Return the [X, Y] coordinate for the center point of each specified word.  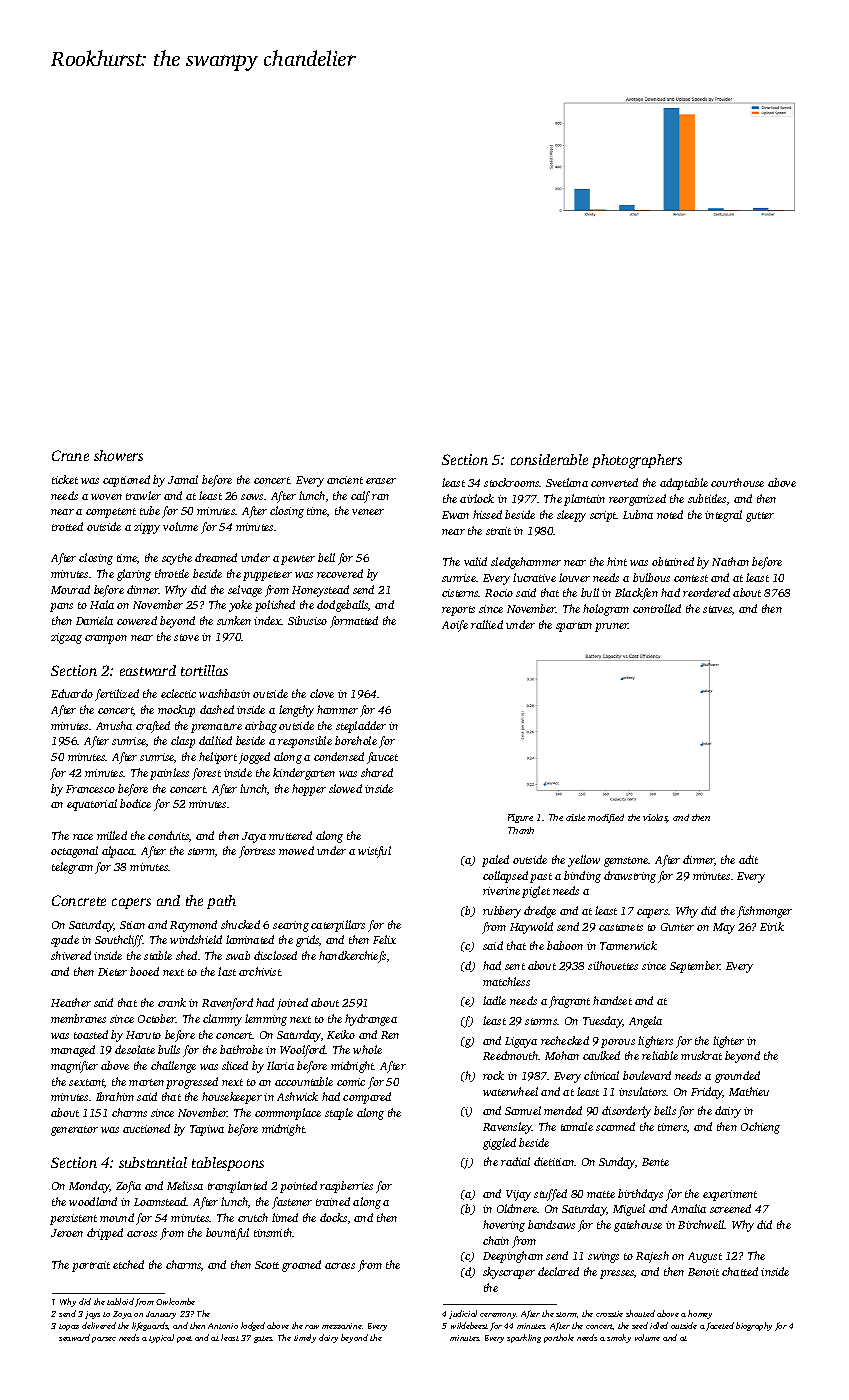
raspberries [346, 1187]
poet [184, 1339]
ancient [345, 480]
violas [655, 818]
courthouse [737, 482]
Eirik [772, 926]
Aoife [455, 626]
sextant [87, 1083]
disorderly [626, 1112]
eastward [148, 670]
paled [495, 861]
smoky [619, 1338]
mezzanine [342, 1326]
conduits [168, 835]
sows [252, 497]
